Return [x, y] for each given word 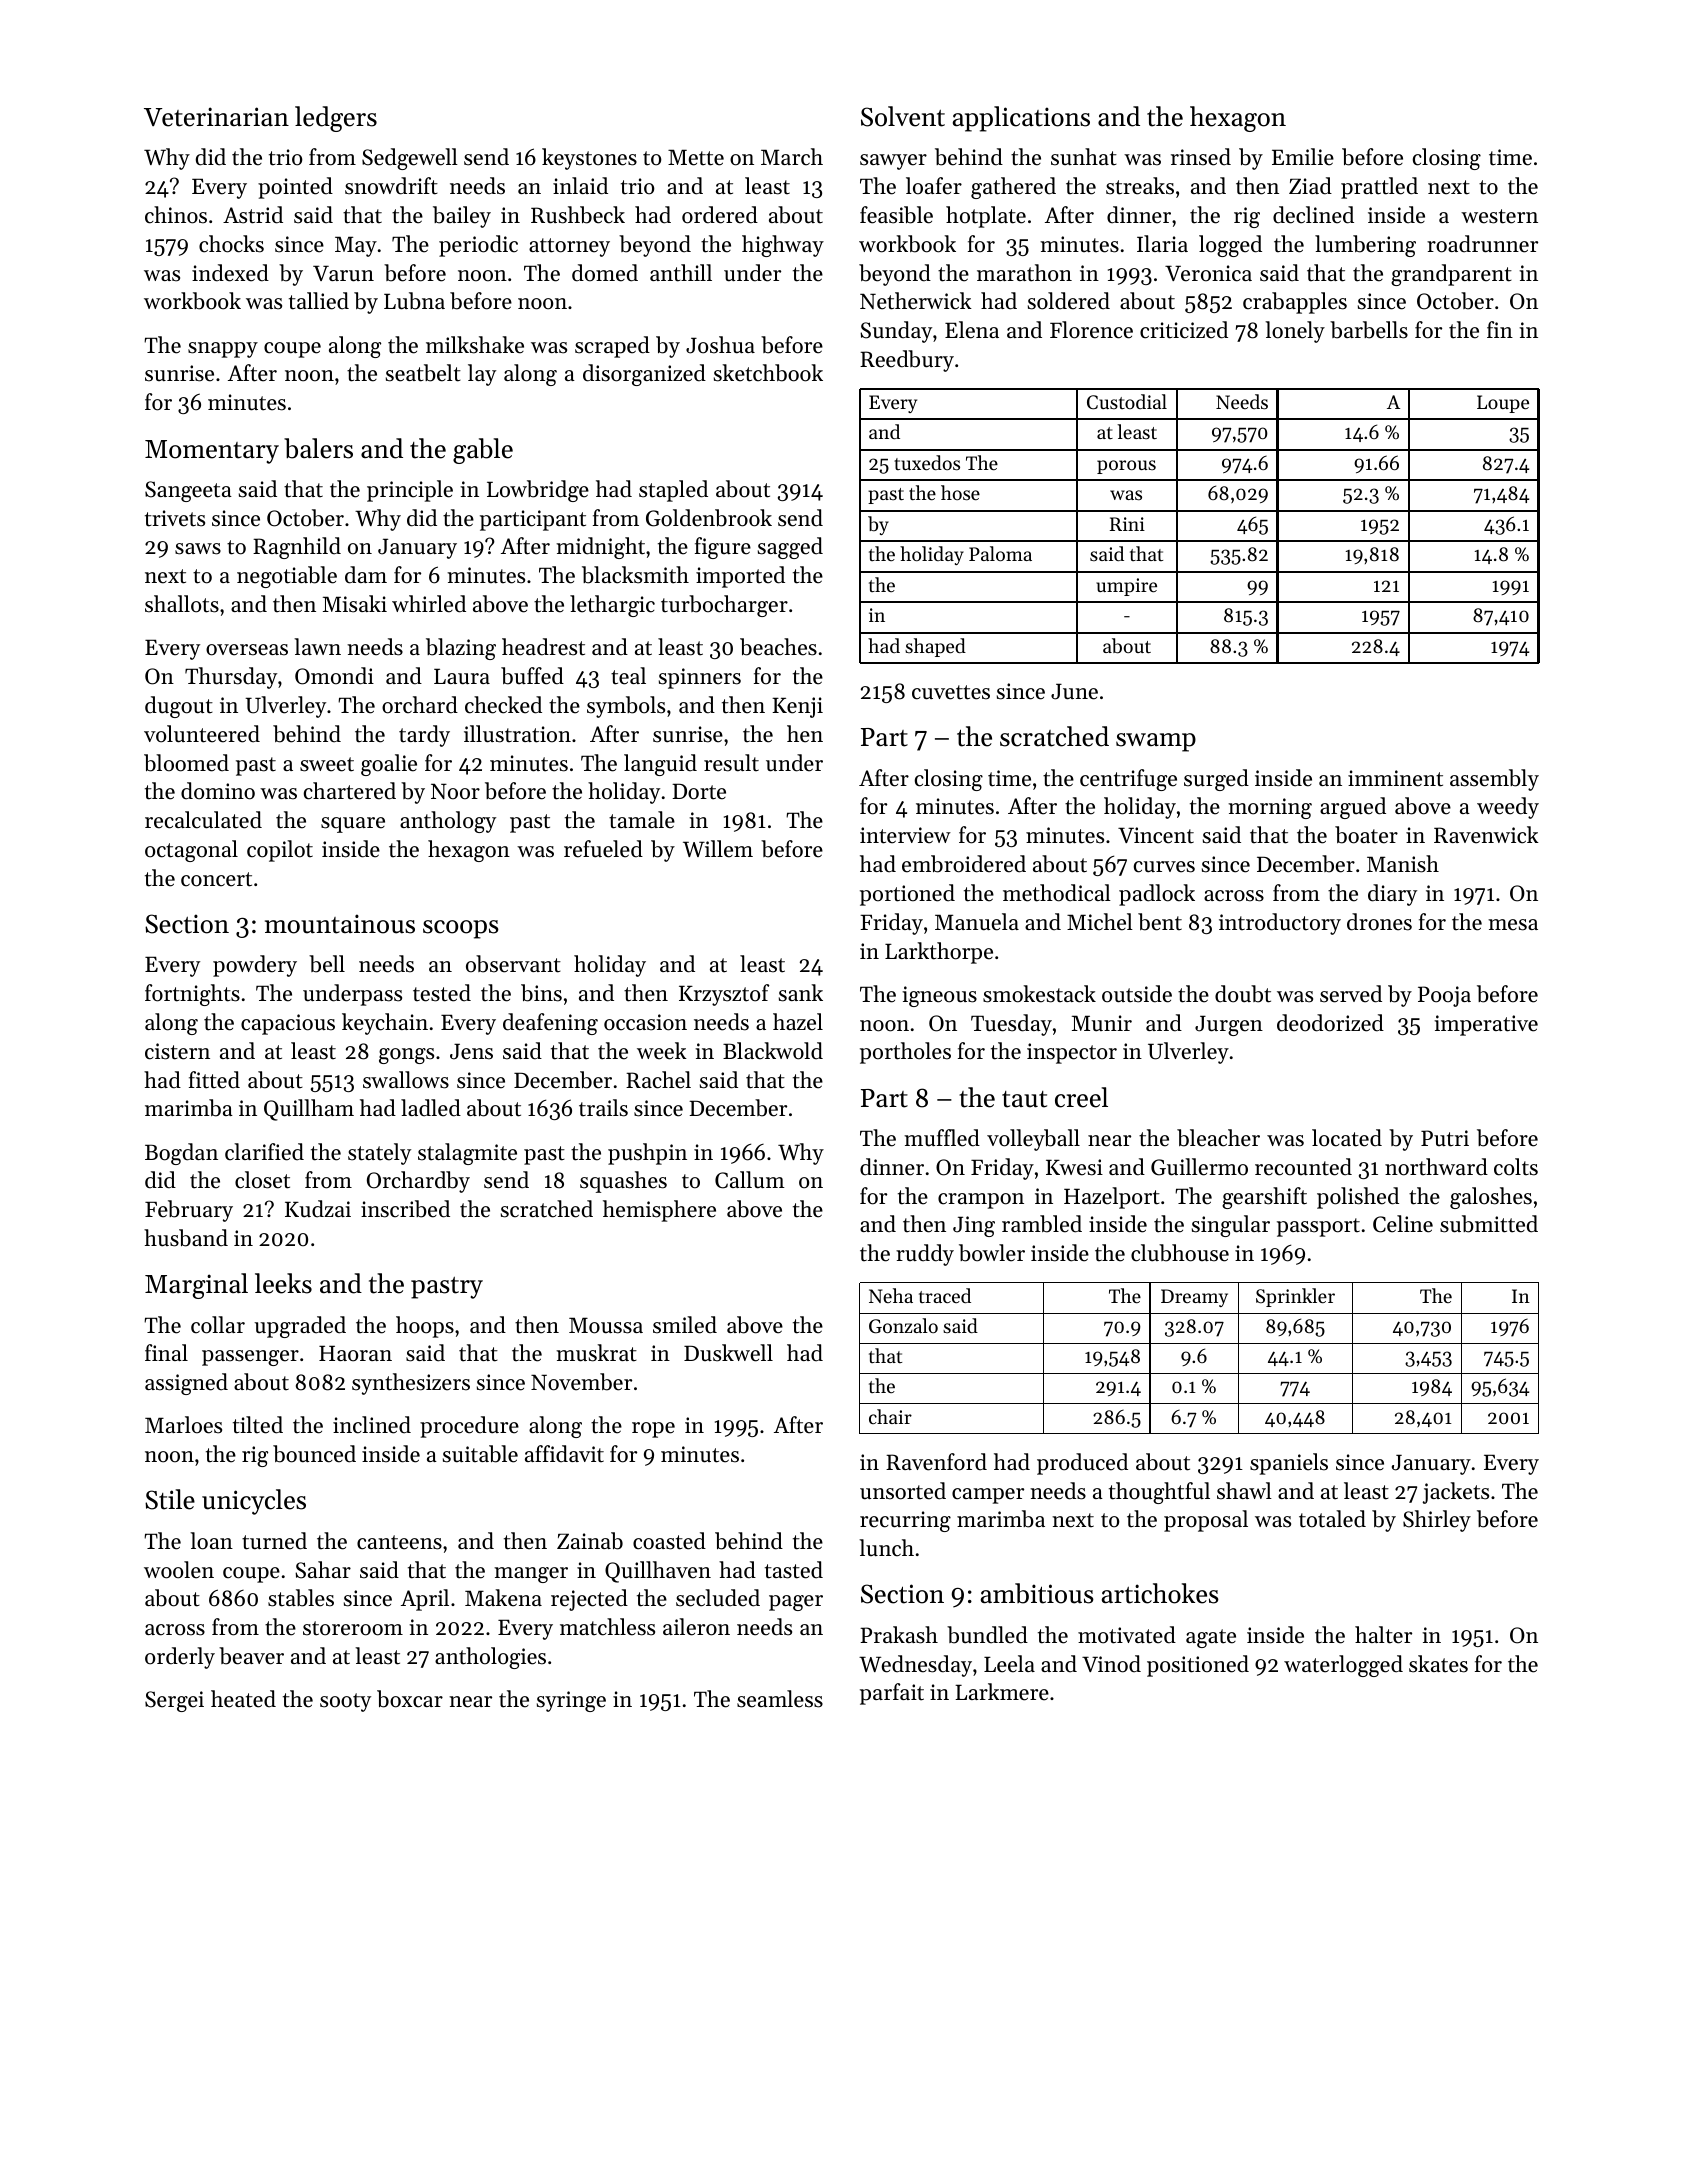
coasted [669, 1541]
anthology [448, 822]
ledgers [336, 119]
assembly [1494, 780]
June [1074, 691]
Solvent [903, 116]
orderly [180, 1658]
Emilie [1303, 157]
